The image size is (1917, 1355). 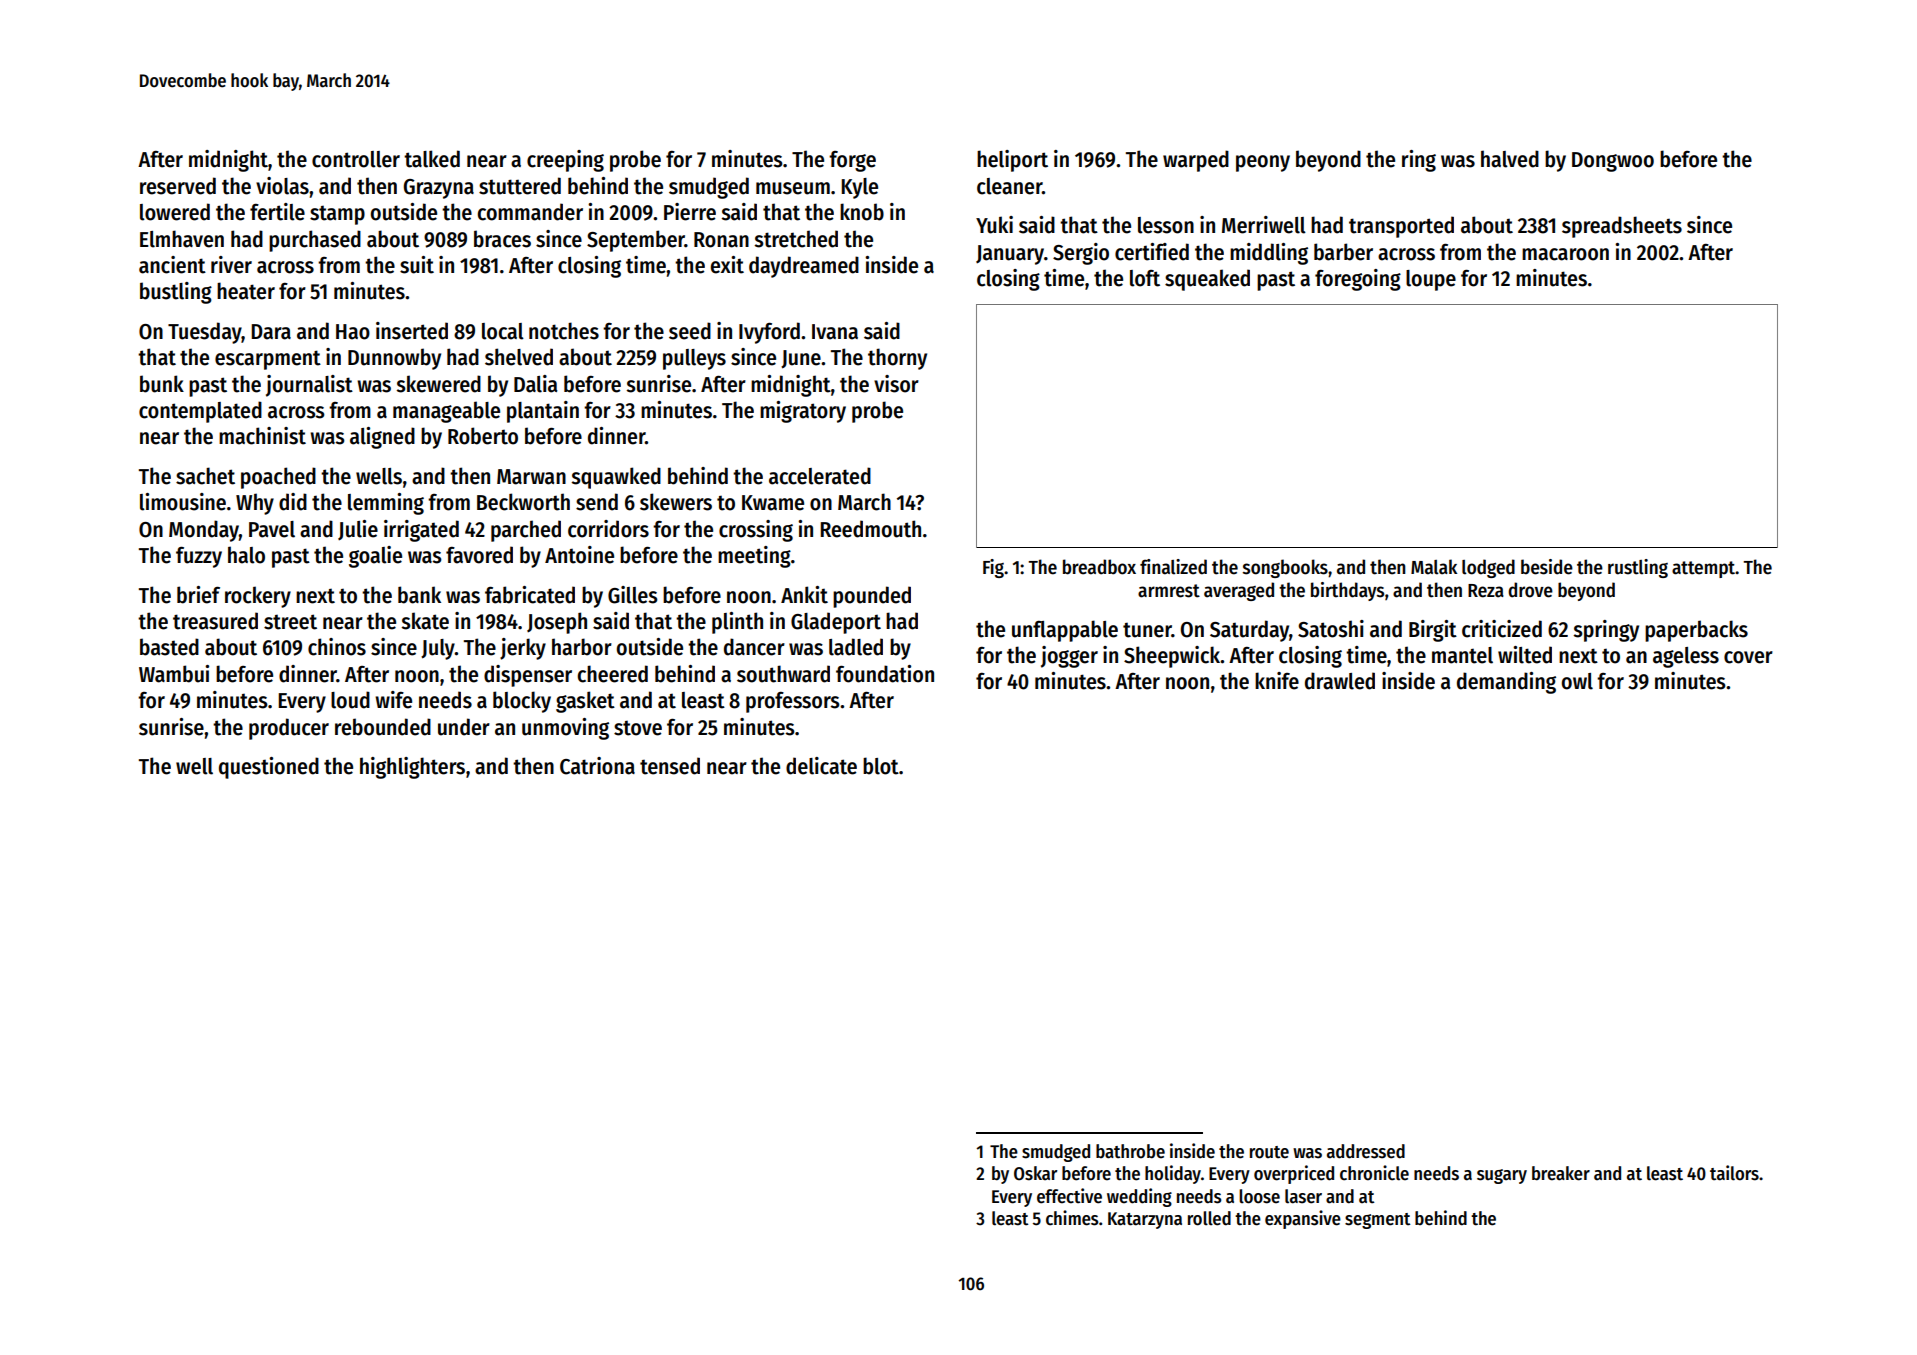 What do you see at coordinates (1434, 567) in the screenshot?
I see `Malak` at bounding box center [1434, 567].
